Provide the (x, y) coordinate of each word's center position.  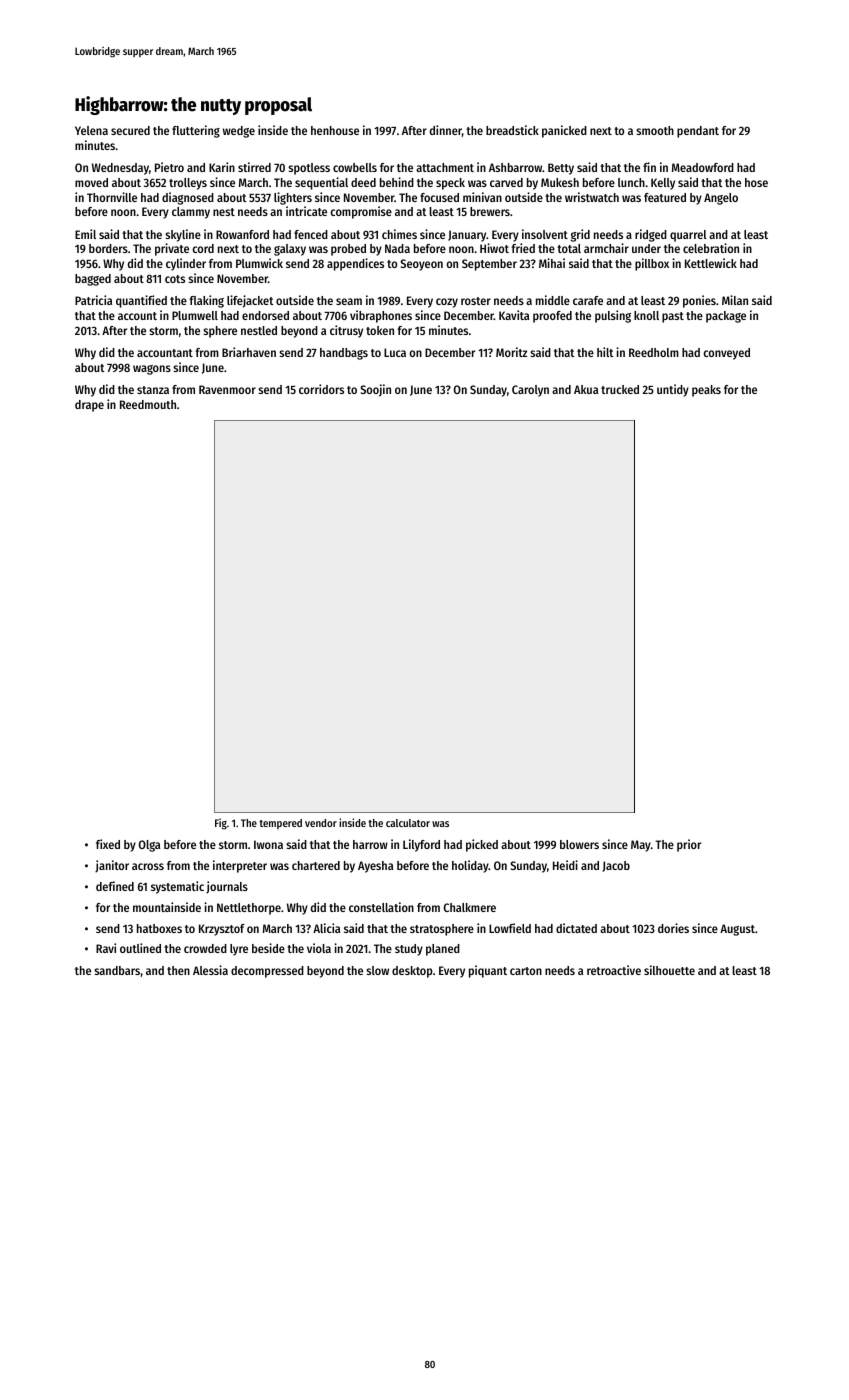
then (178, 970)
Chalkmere (469, 907)
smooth (655, 130)
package (726, 317)
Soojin (375, 390)
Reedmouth (148, 404)
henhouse (335, 130)
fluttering (196, 131)
